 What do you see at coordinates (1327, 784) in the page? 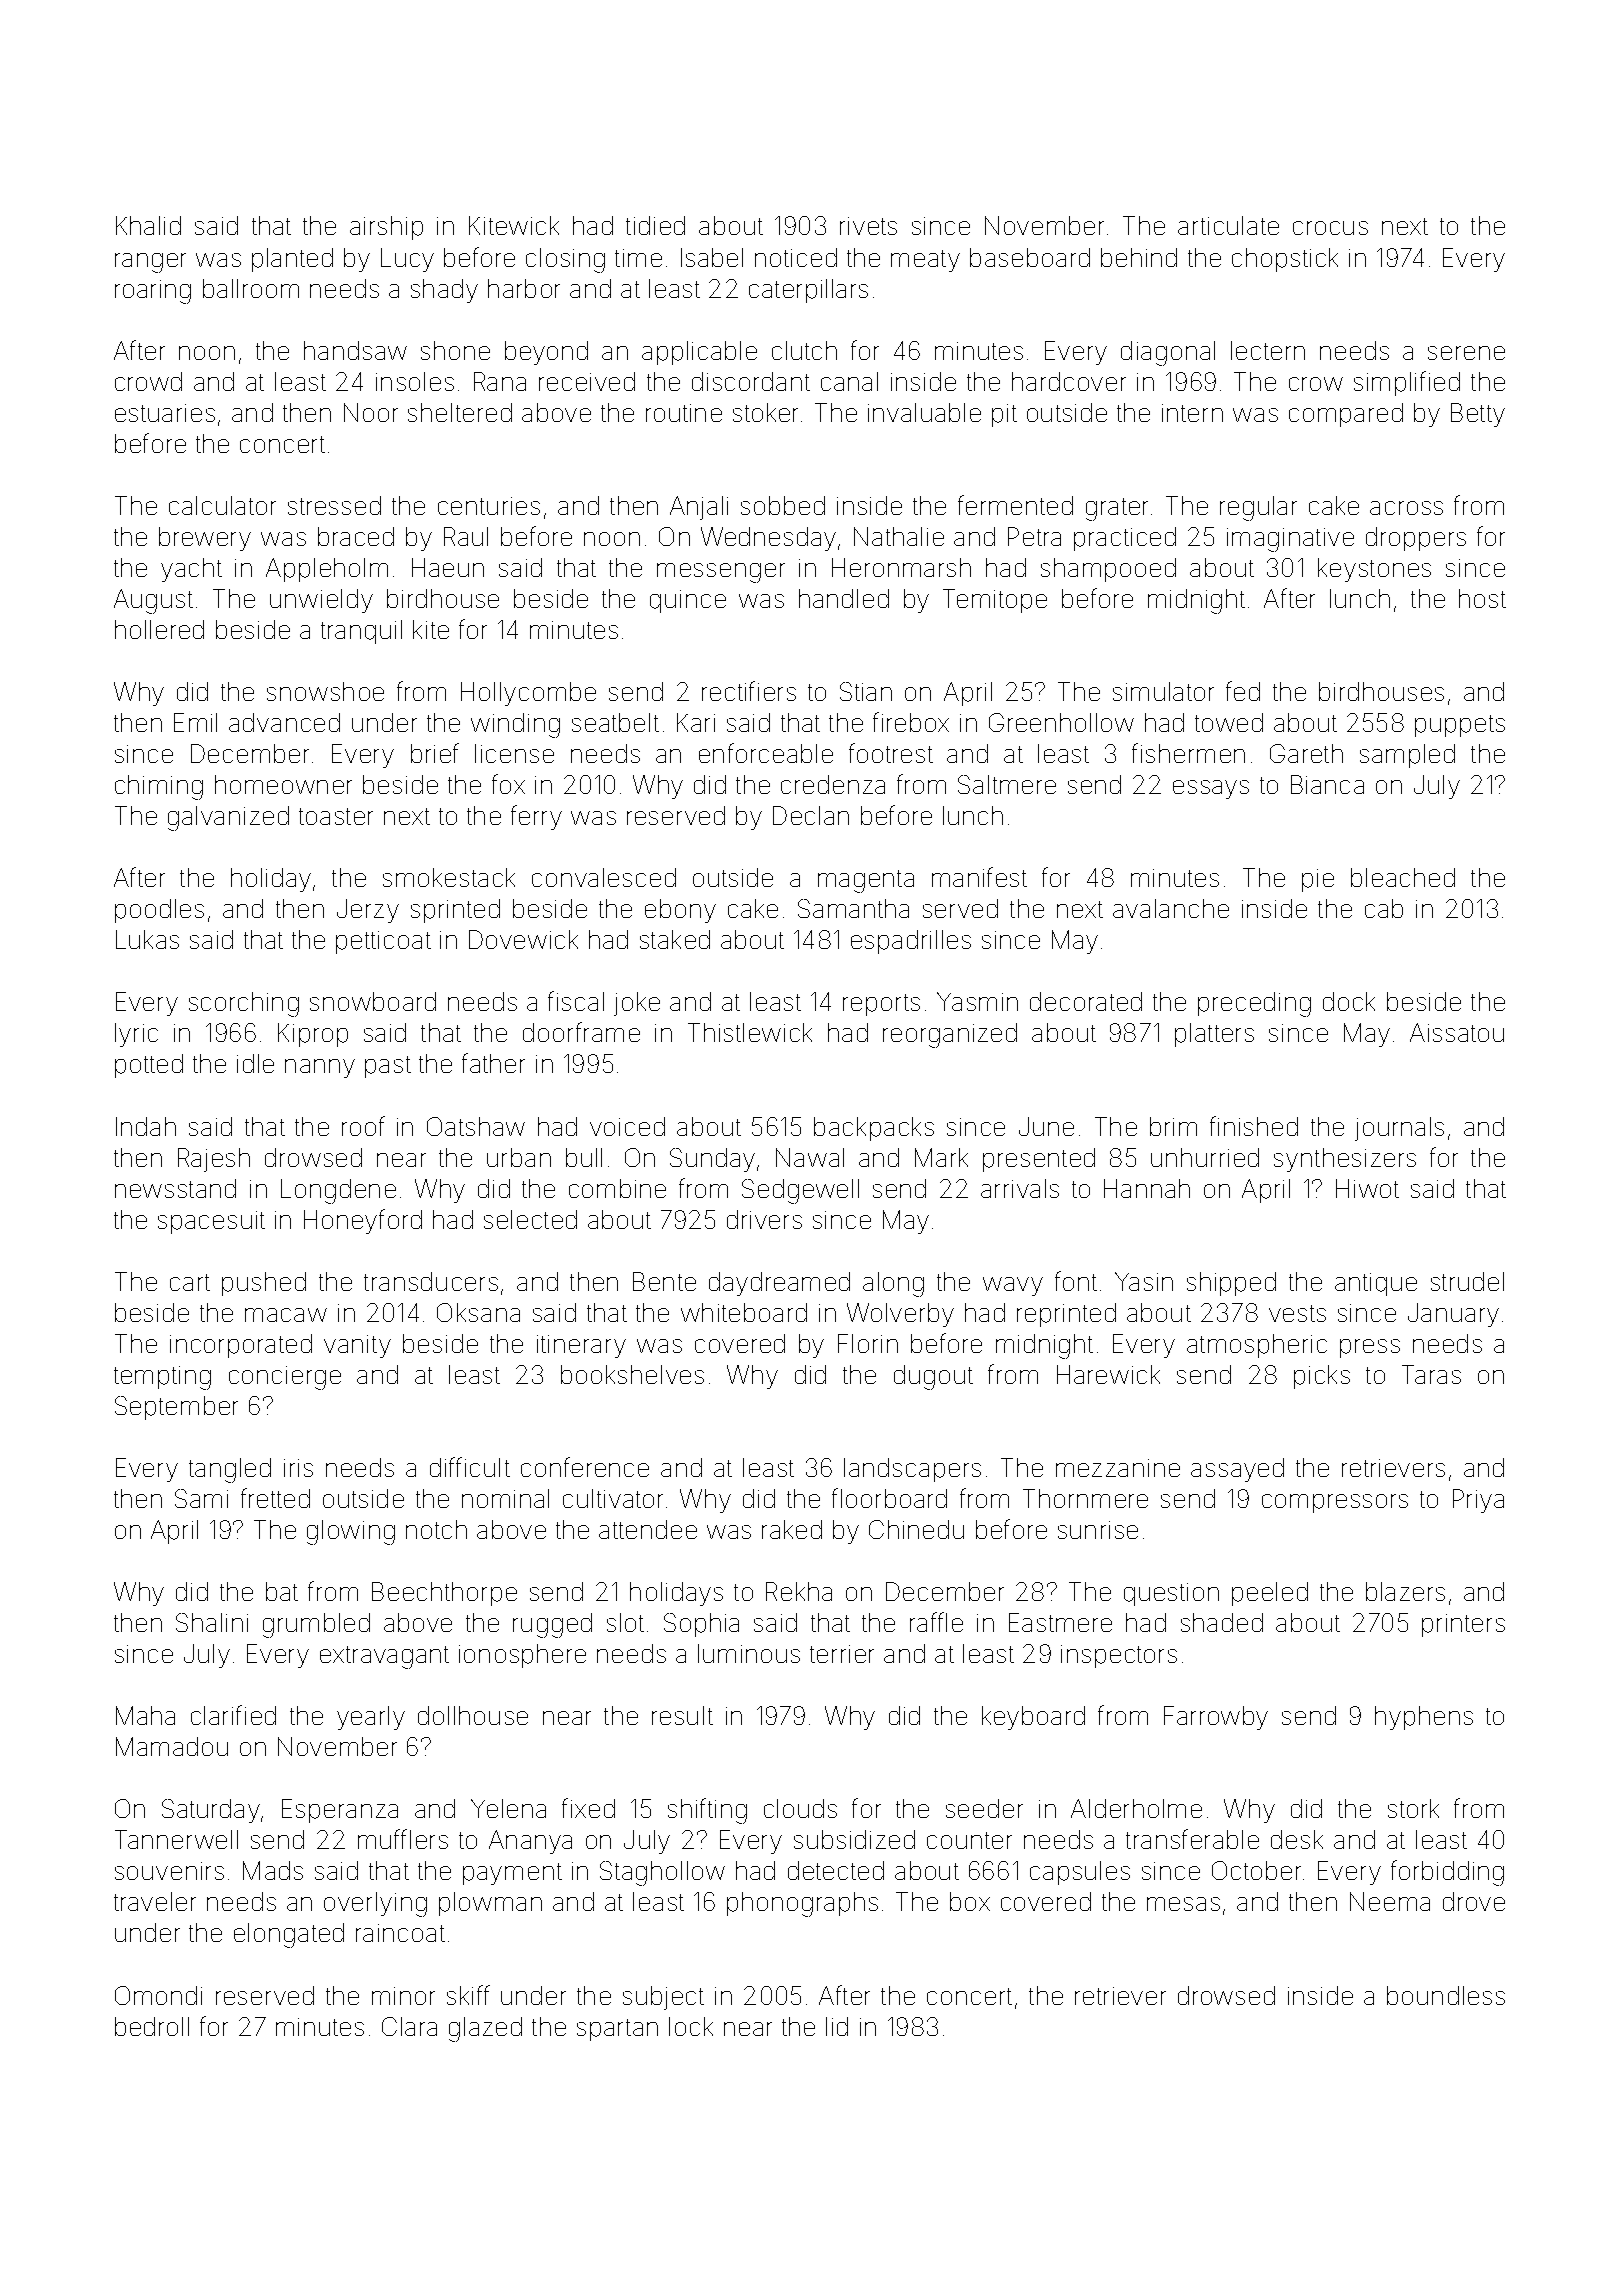
I see `Bianca` at bounding box center [1327, 784].
